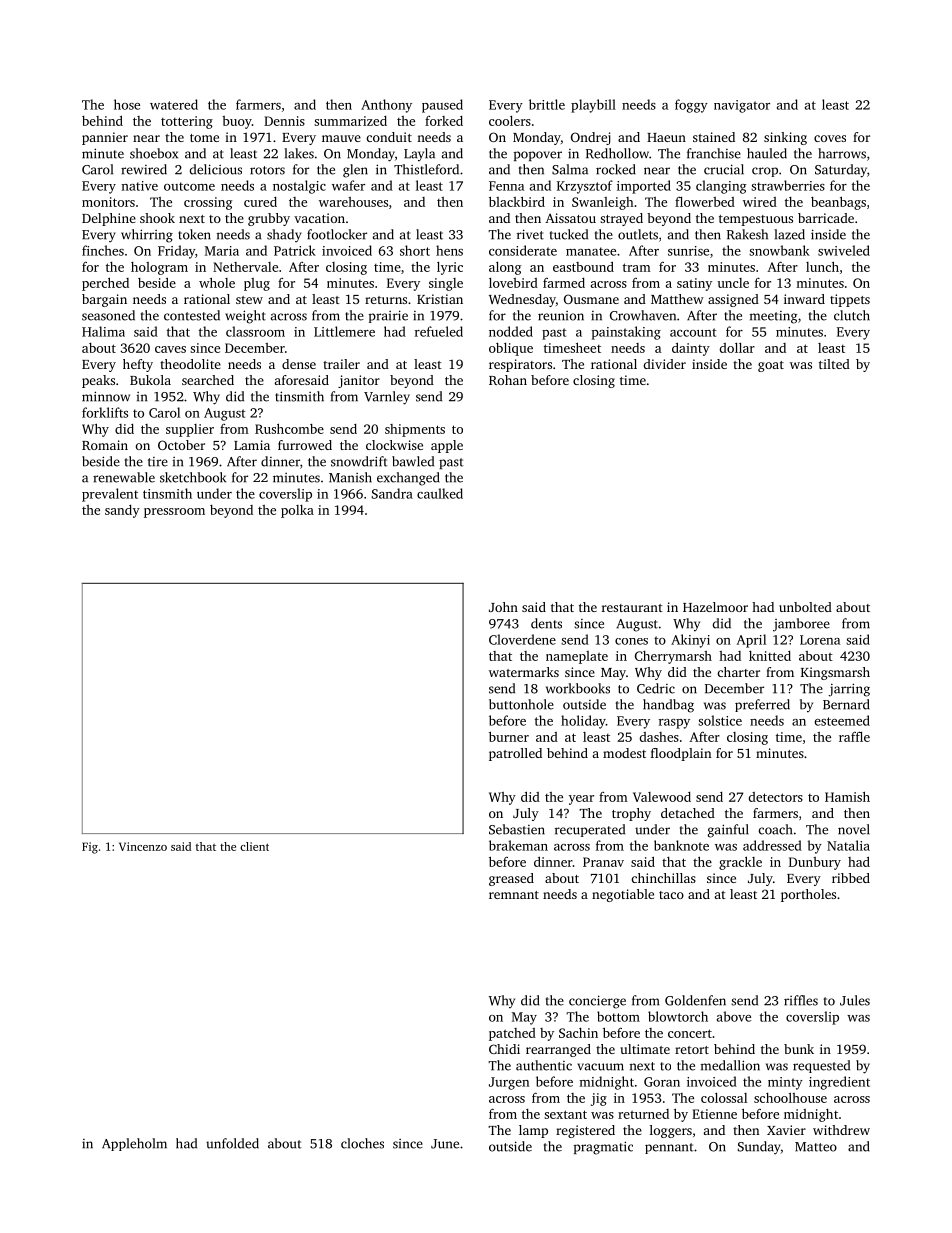 The width and height of the page is (952, 1233). I want to click on polka, so click(297, 511).
